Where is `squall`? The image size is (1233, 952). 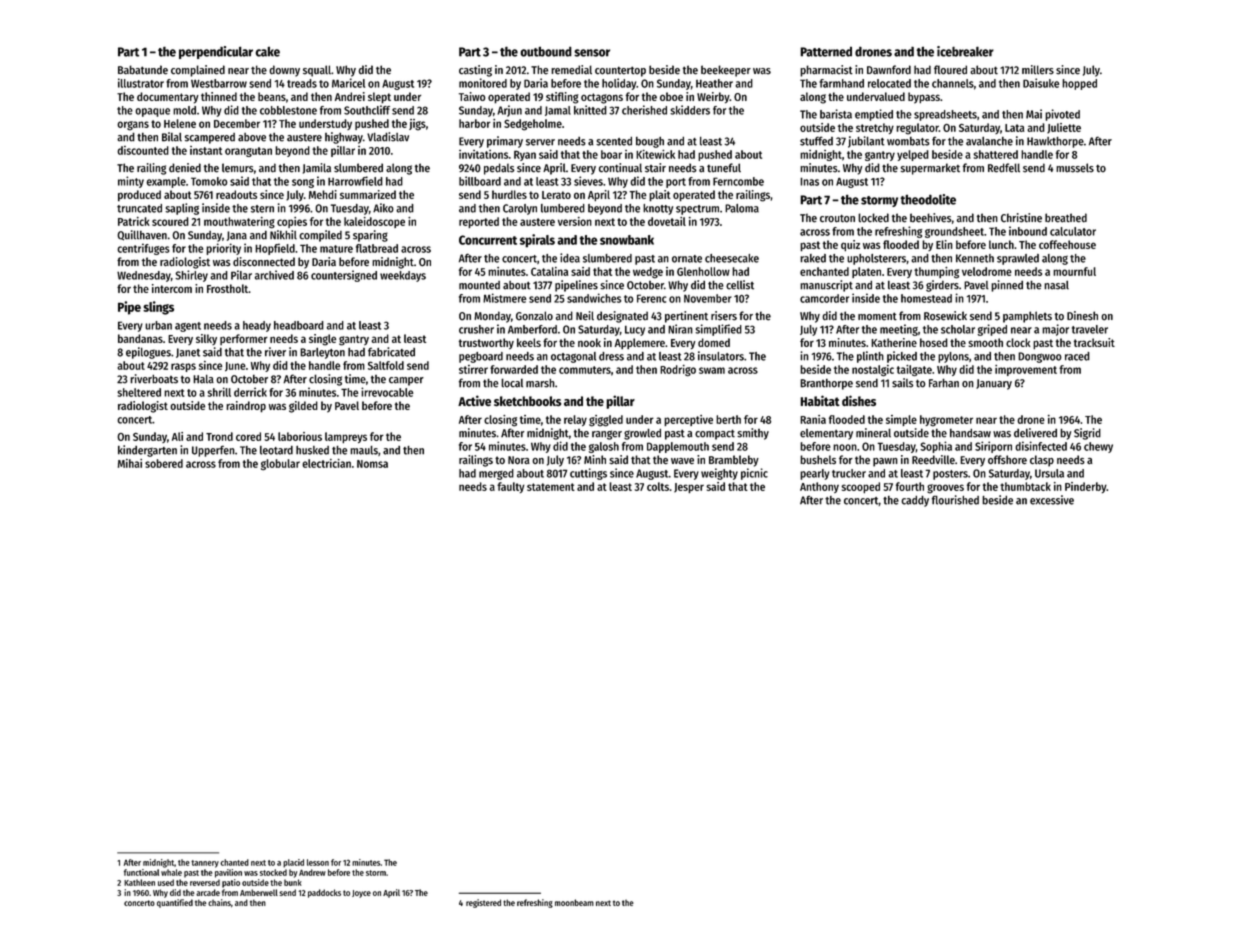 squall is located at coordinates (317, 71).
